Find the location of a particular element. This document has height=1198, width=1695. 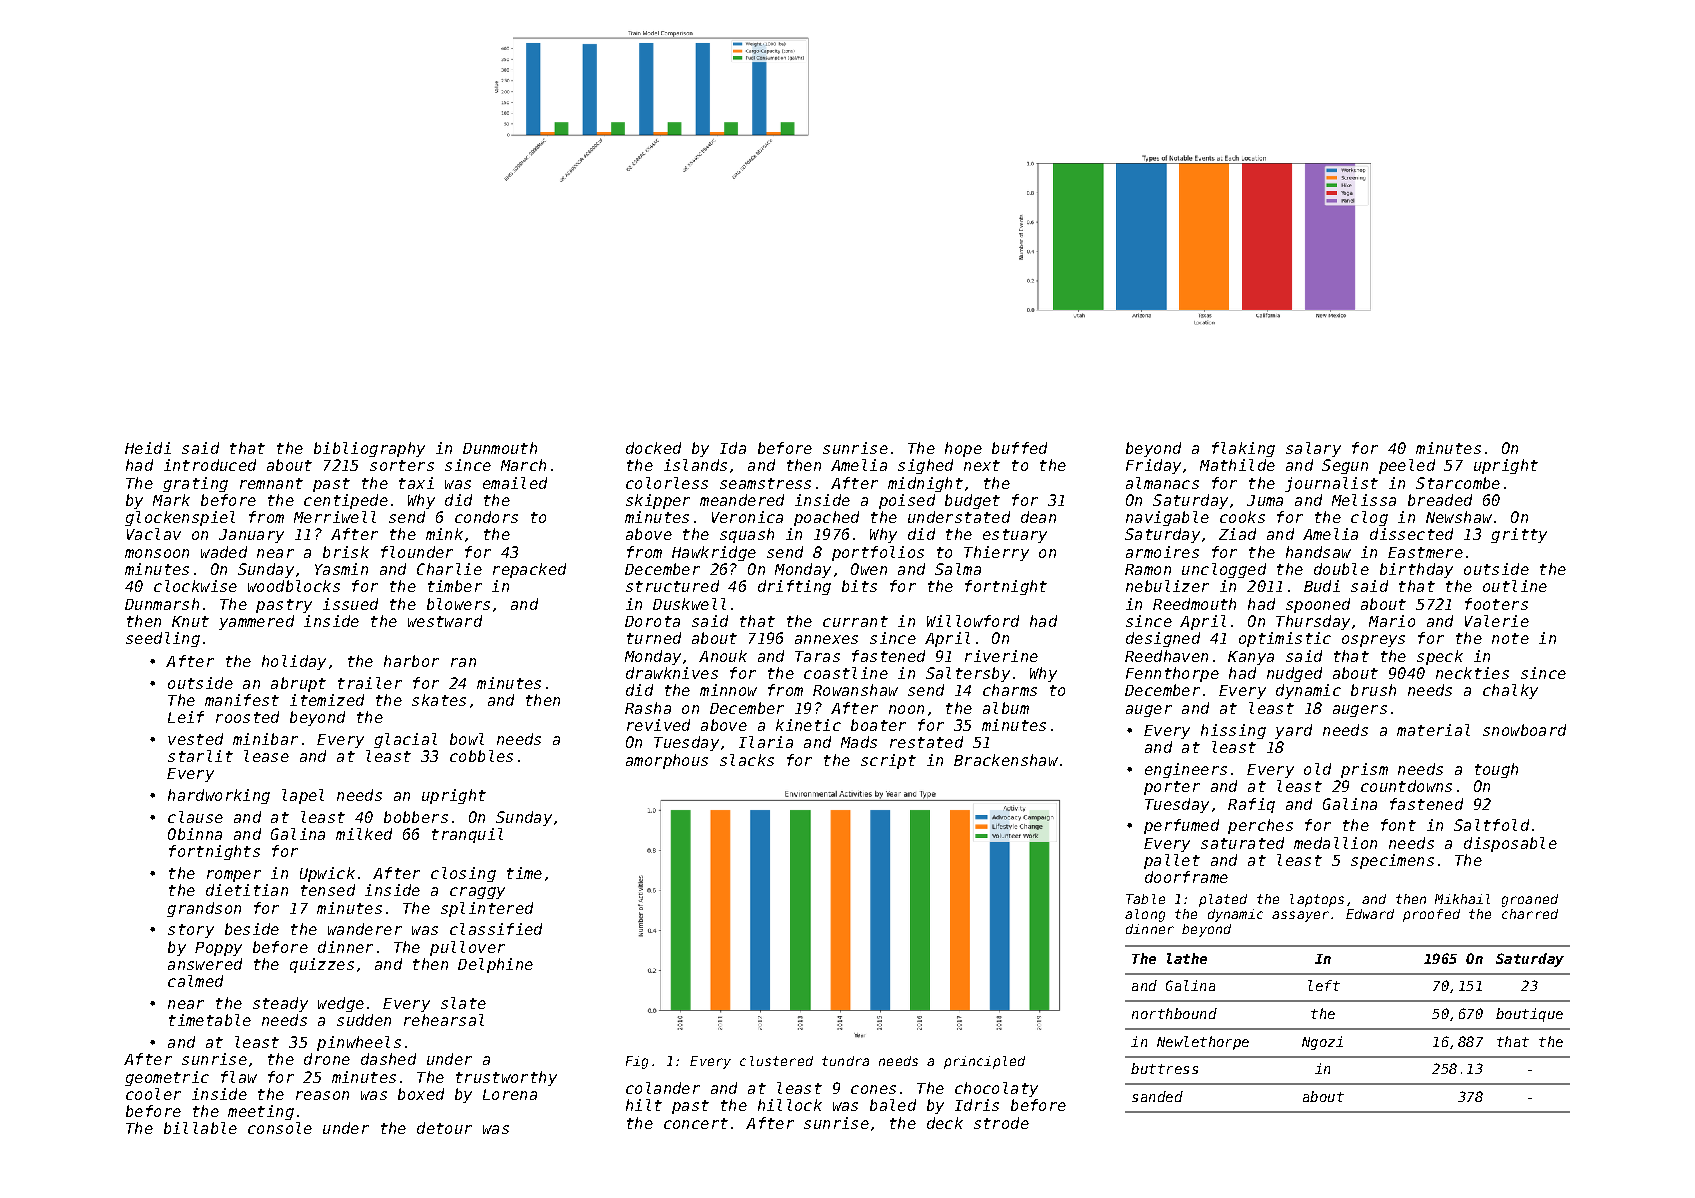

perfumed is located at coordinates (1181, 826).
